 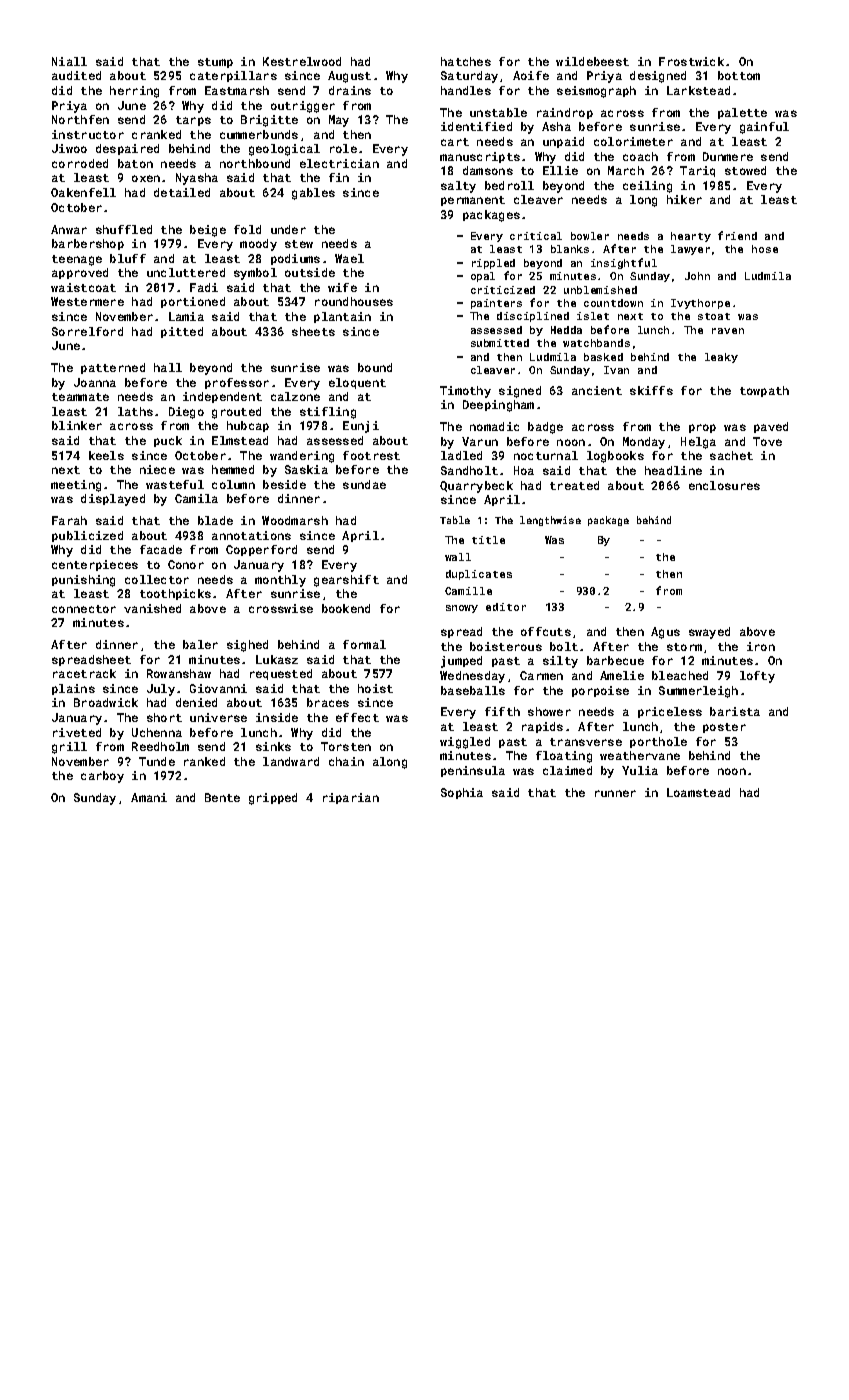 What do you see at coordinates (215, 63) in the screenshot?
I see `stump` at bounding box center [215, 63].
